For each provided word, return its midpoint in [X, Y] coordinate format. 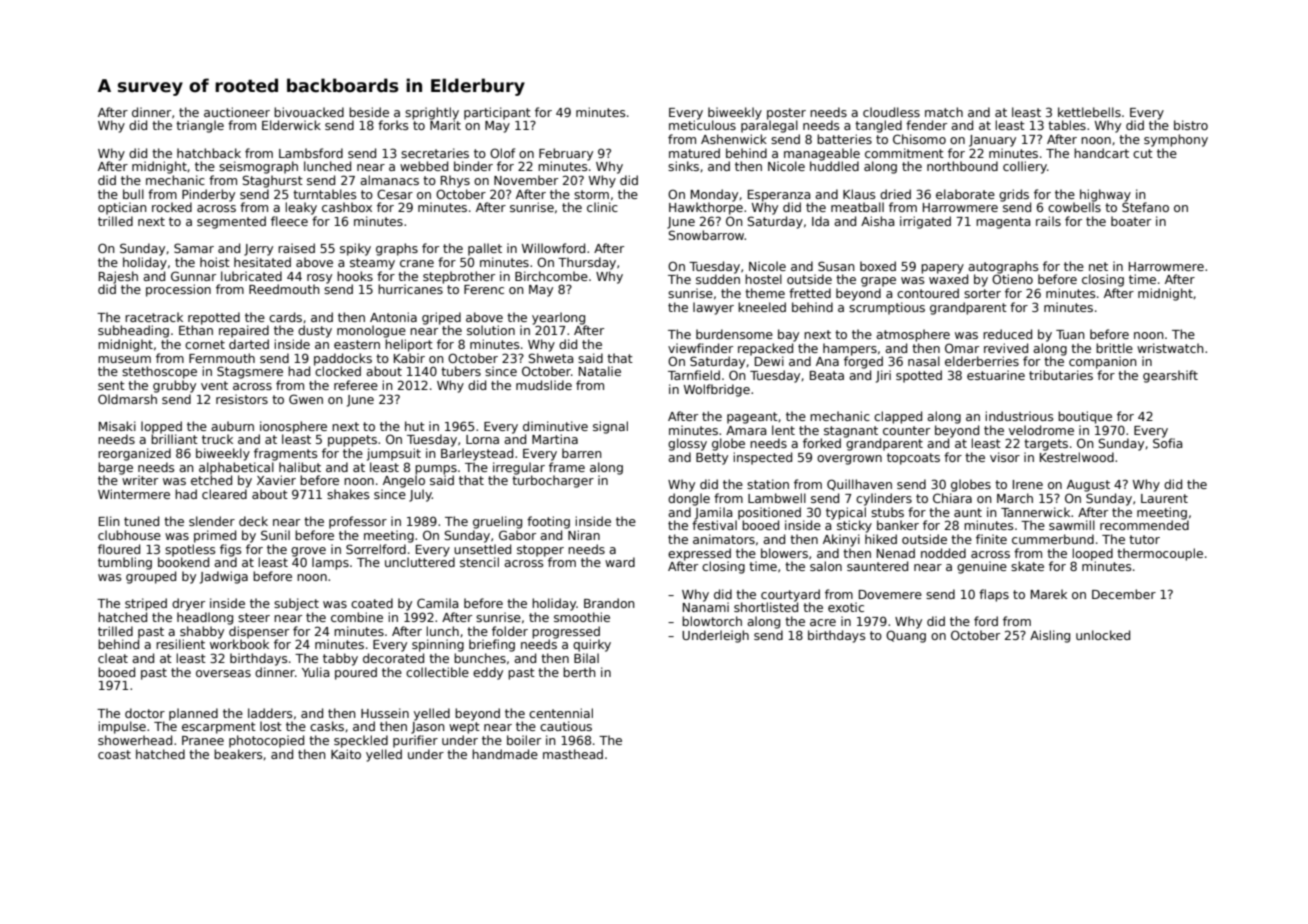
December [1124, 594]
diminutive [555, 426]
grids [1014, 195]
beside [369, 112]
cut [1143, 153]
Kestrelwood [1077, 457]
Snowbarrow [706, 235]
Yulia [316, 672]
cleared [224, 494]
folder [510, 631]
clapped [898, 417]
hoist [215, 262]
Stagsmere [250, 372]
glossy [687, 444]
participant [497, 113]
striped [146, 604]
